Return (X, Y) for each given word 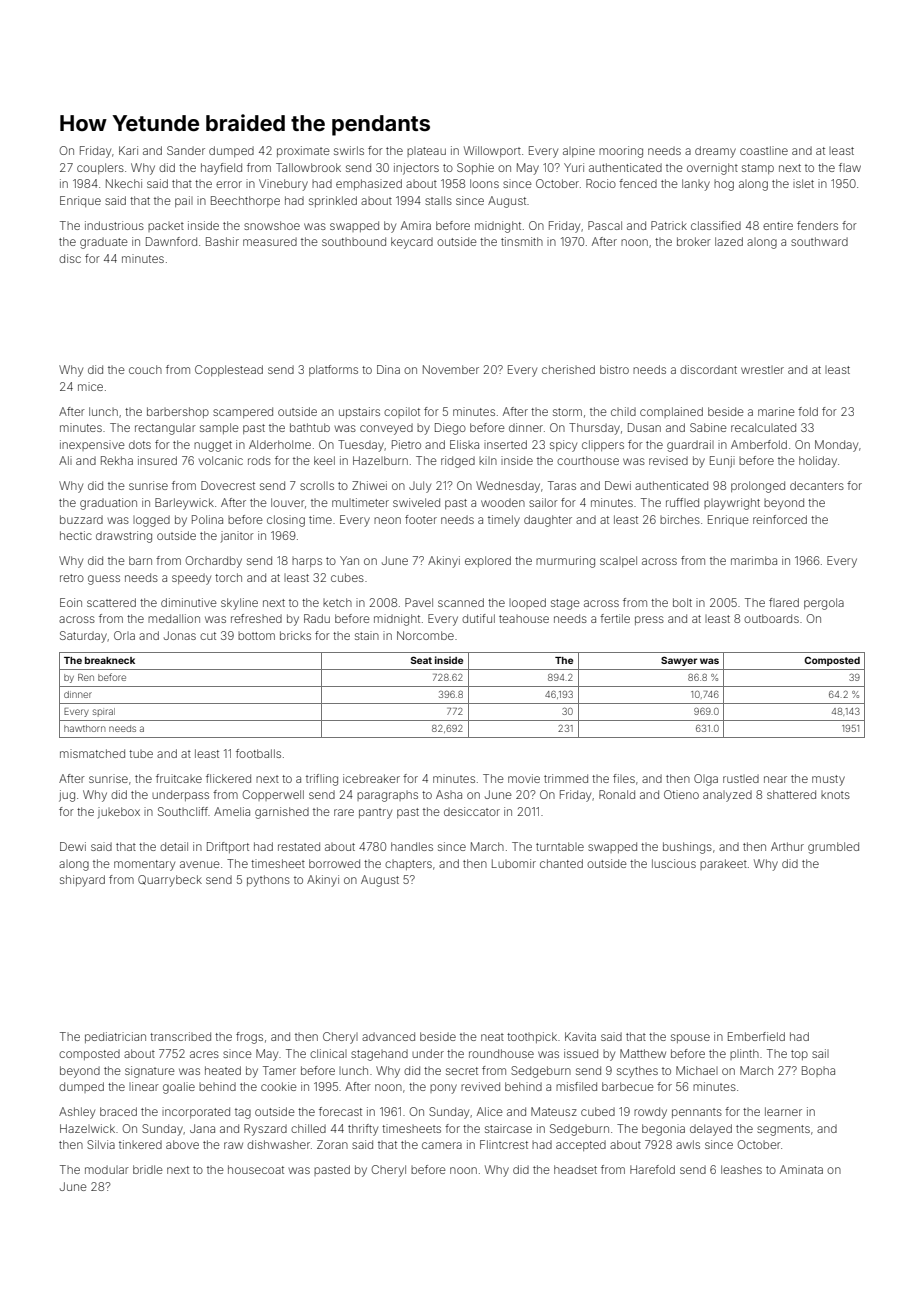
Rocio (601, 183)
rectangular (165, 429)
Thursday (594, 429)
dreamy (715, 152)
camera (442, 1145)
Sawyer (679, 661)
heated (223, 1070)
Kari (128, 150)
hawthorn (84, 728)
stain (367, 635)
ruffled (682, 502)
